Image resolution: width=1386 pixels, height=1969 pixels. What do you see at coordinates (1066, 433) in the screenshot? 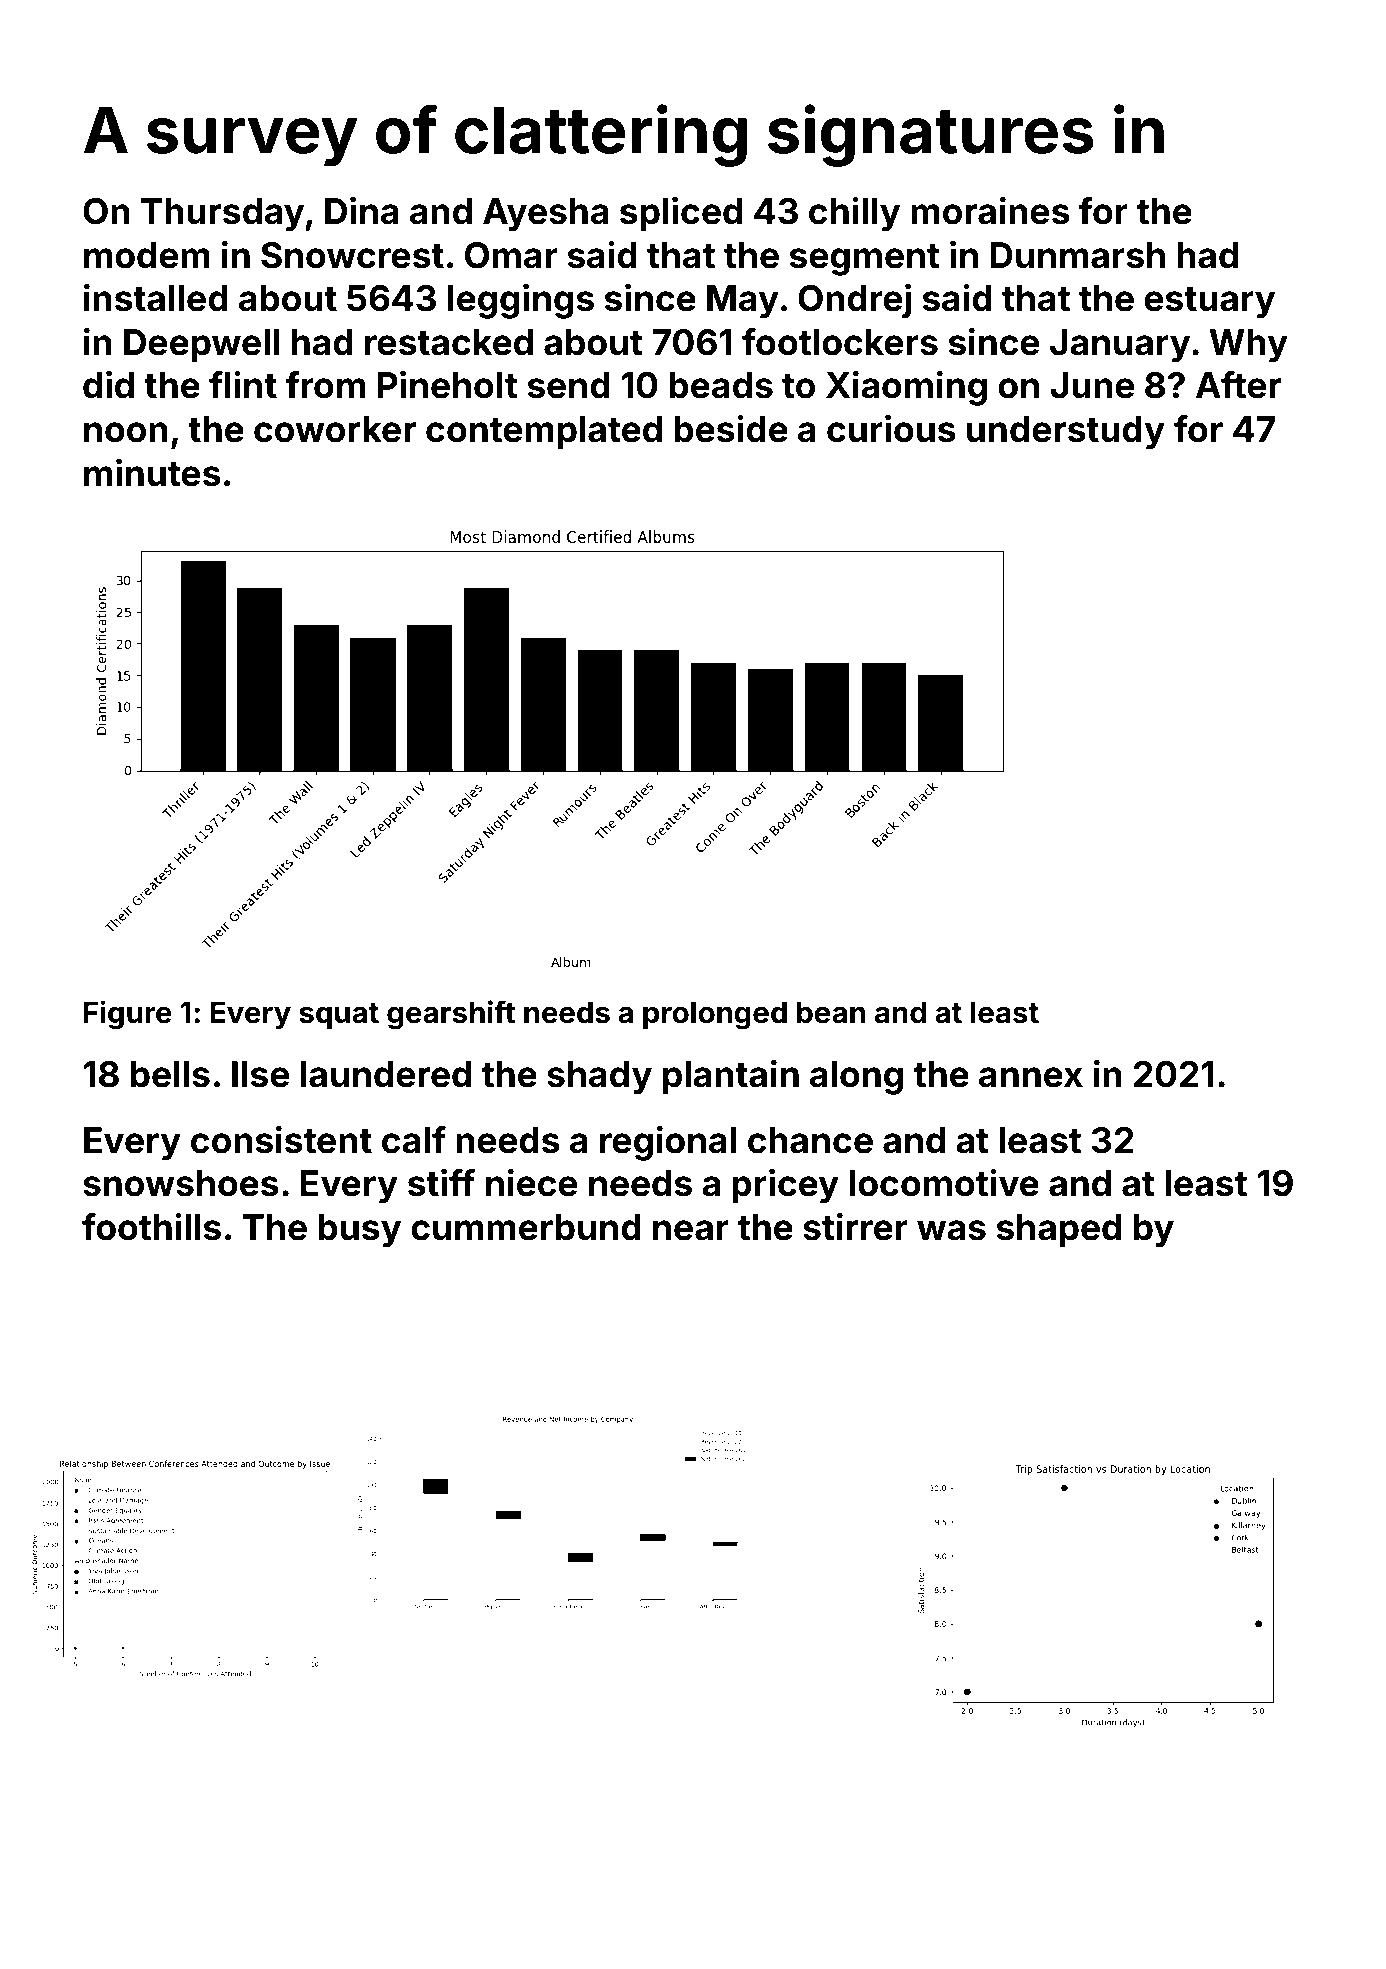
I see `understudy` at bounding box center [1066, 433].
